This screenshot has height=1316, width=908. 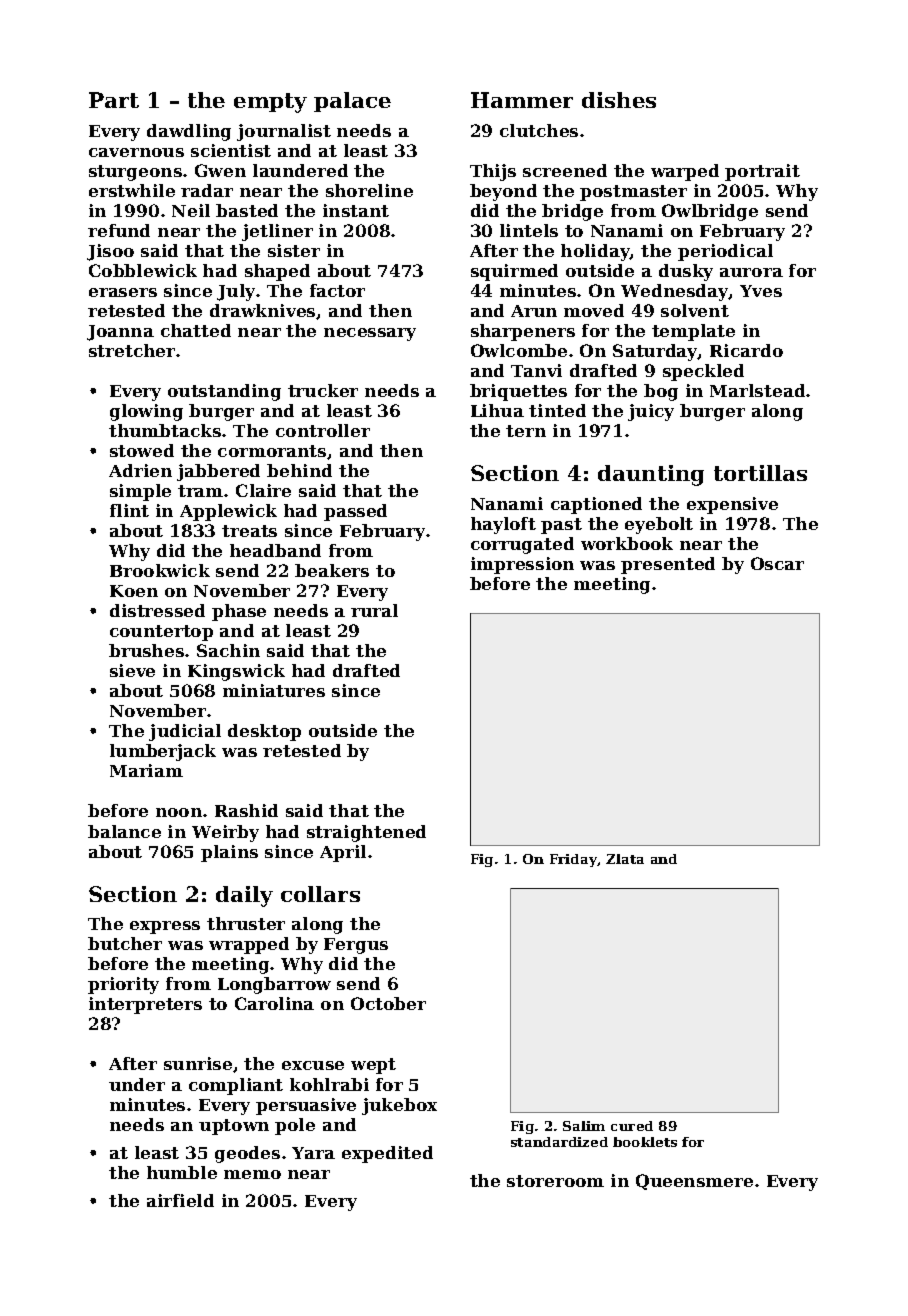 What do you see at coordinates (244, 896) in the screenshot?
I see `daily` at bounding box center [244, 896].
